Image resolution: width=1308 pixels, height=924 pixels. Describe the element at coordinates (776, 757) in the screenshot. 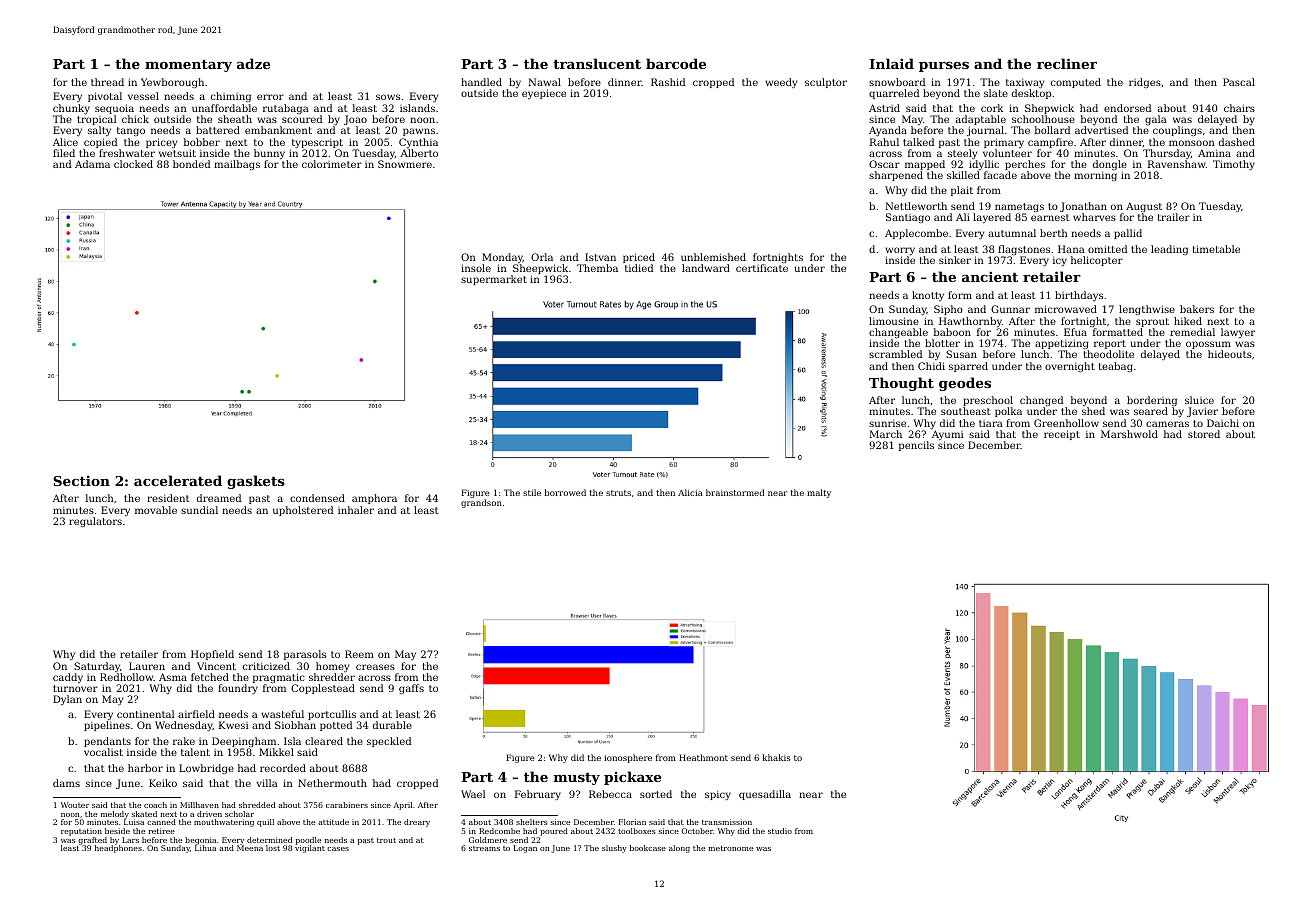

I see `khakis` at that location.
